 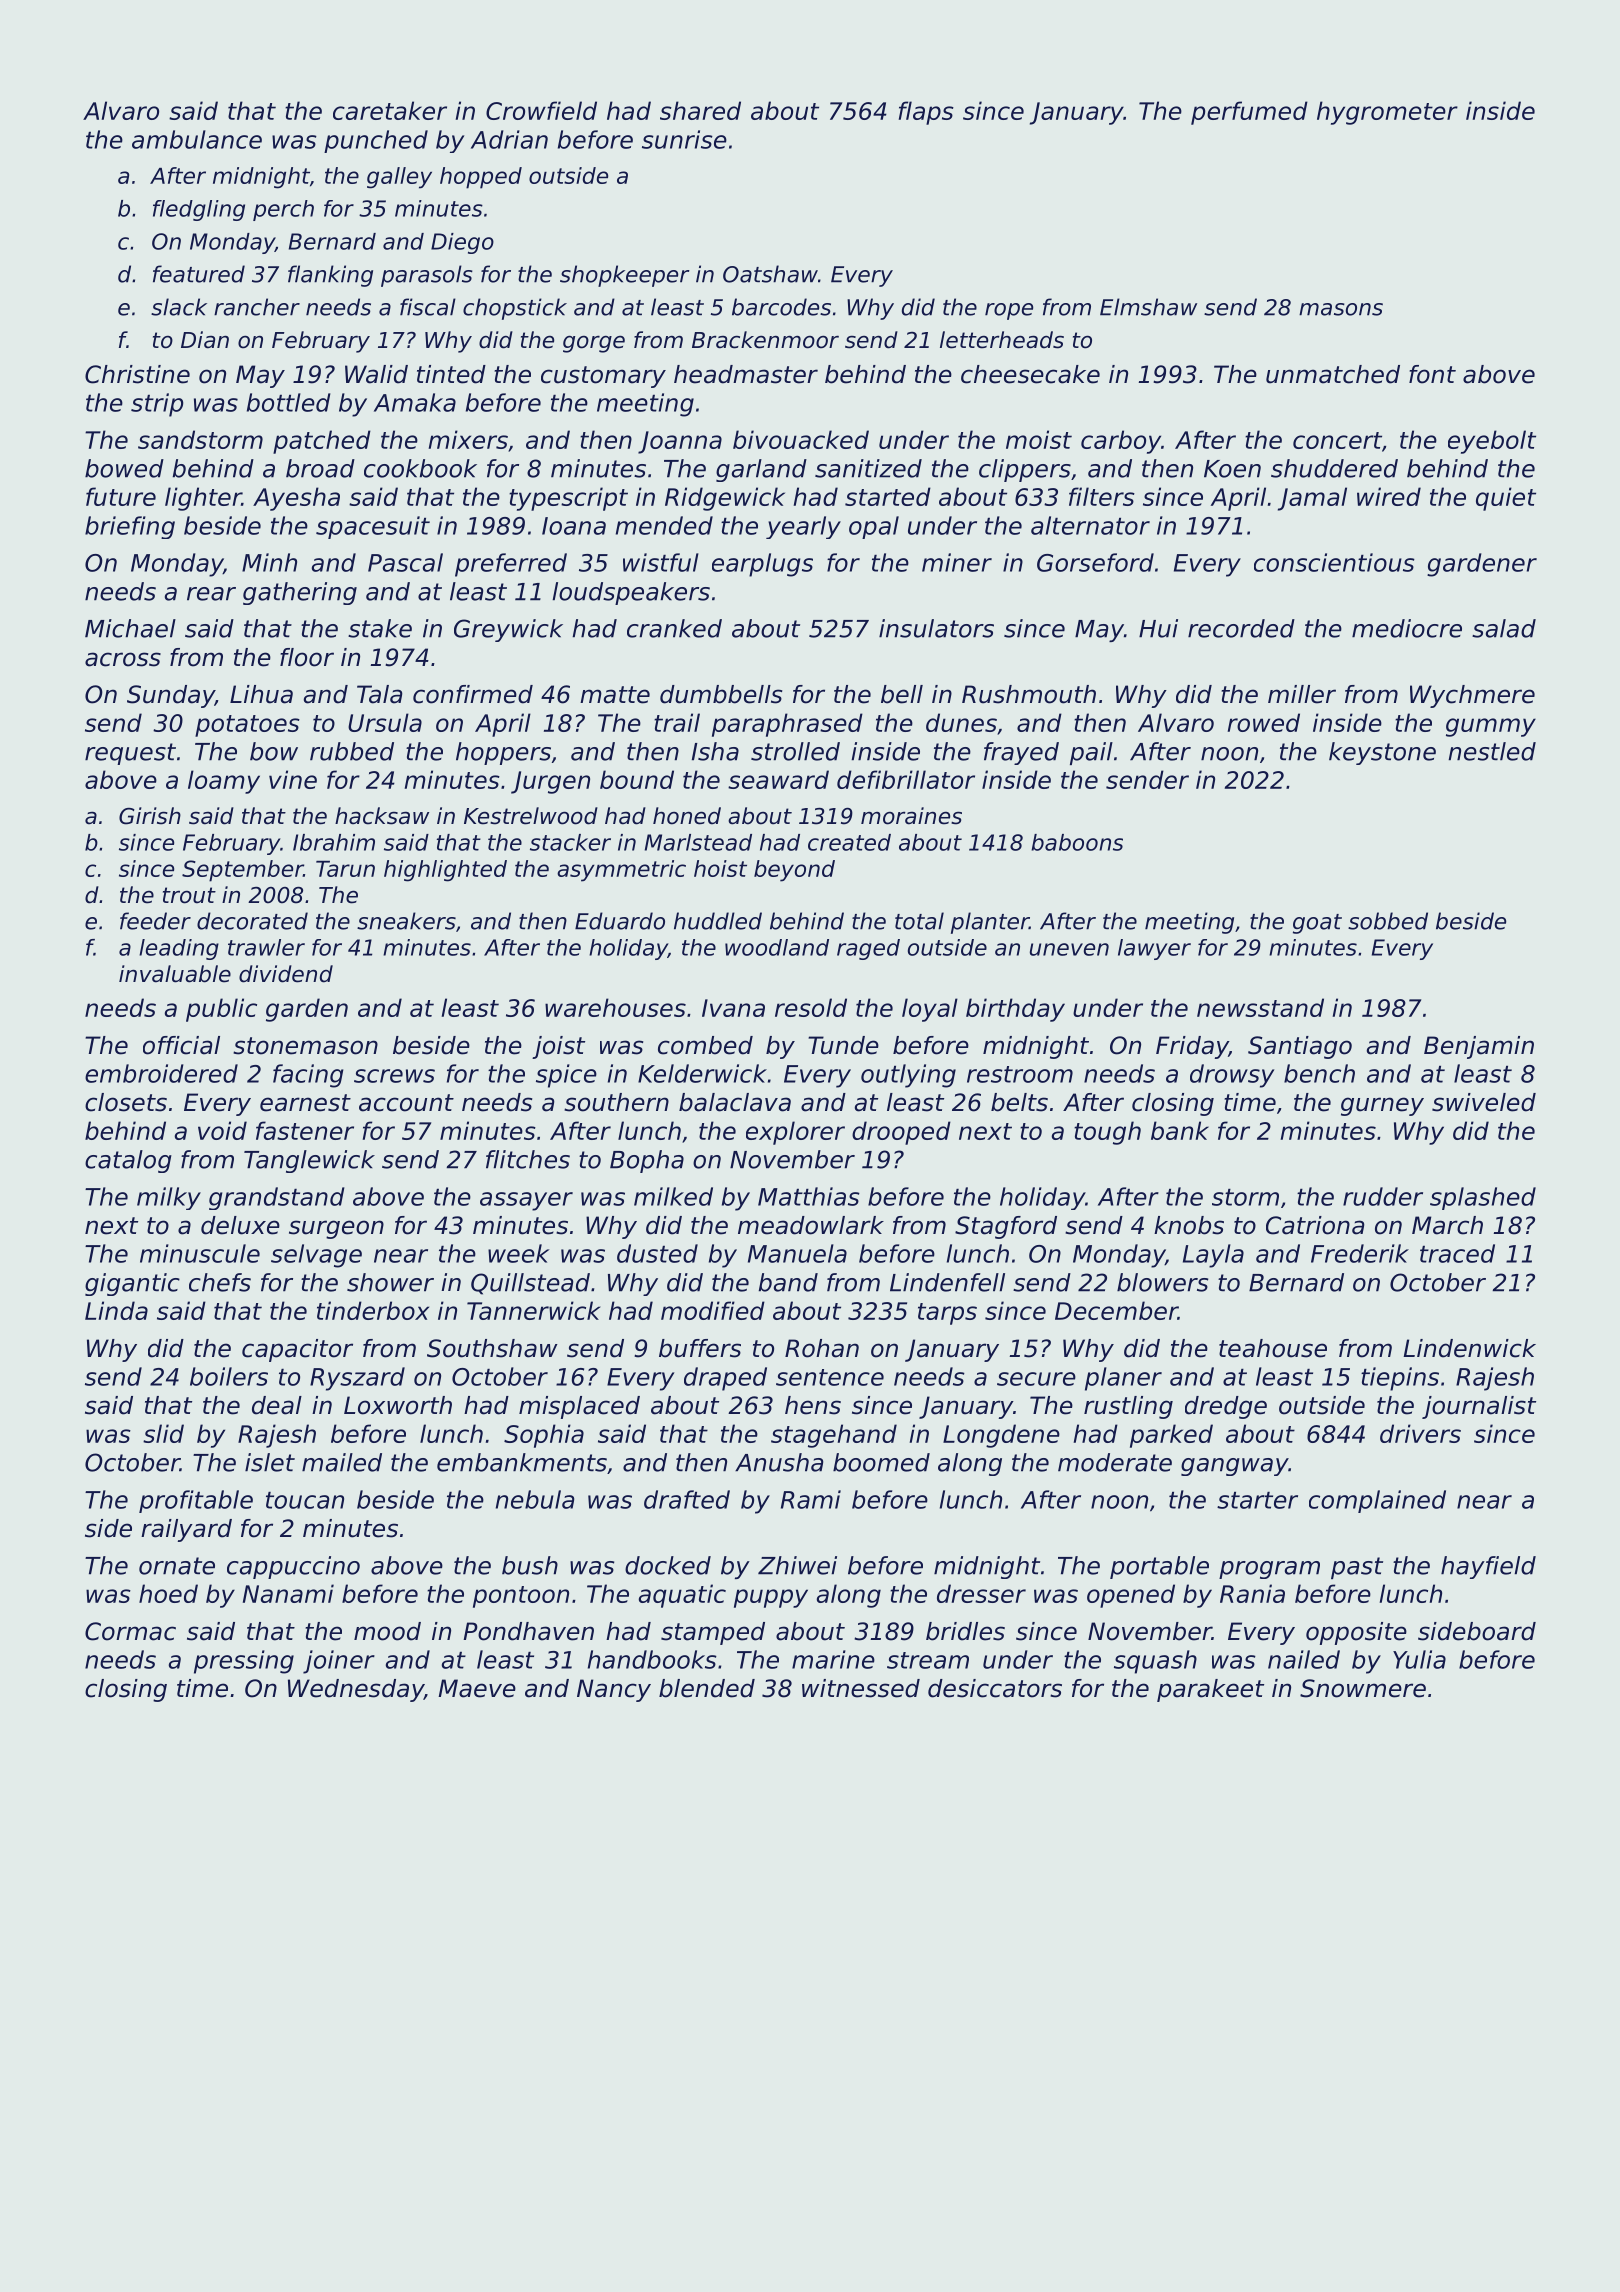 I want to click on gigantic, so click(x=132, y=1284).
